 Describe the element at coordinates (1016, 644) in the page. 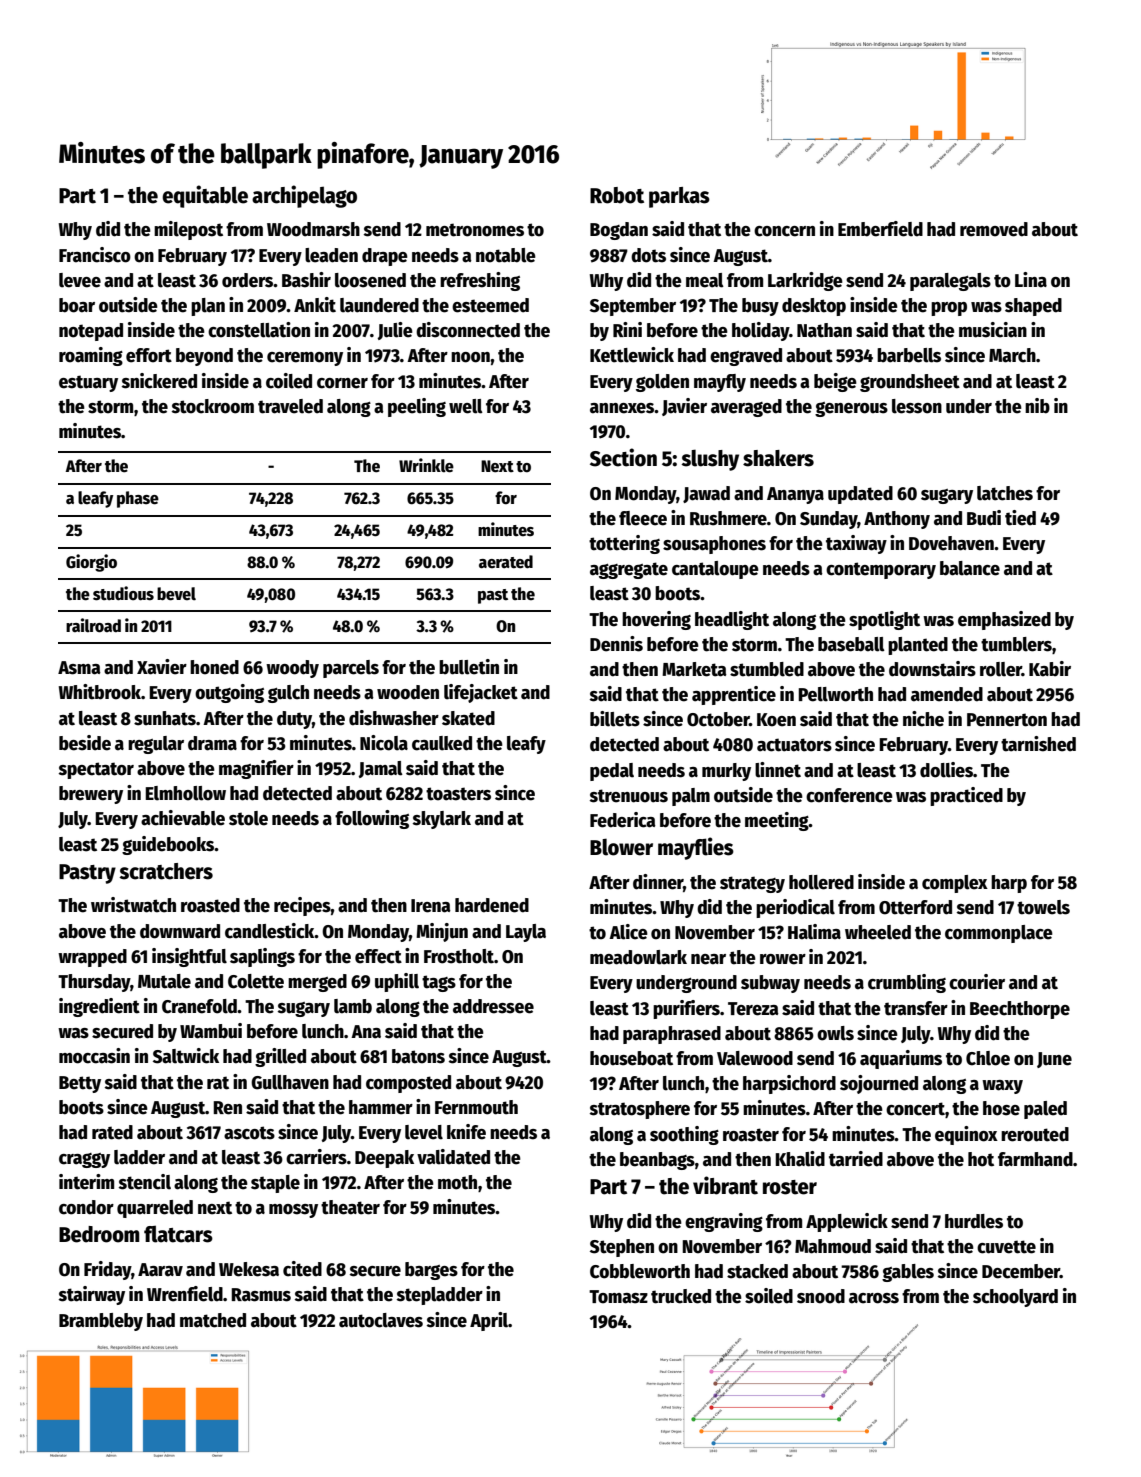

I see `tumblers` at that location.
